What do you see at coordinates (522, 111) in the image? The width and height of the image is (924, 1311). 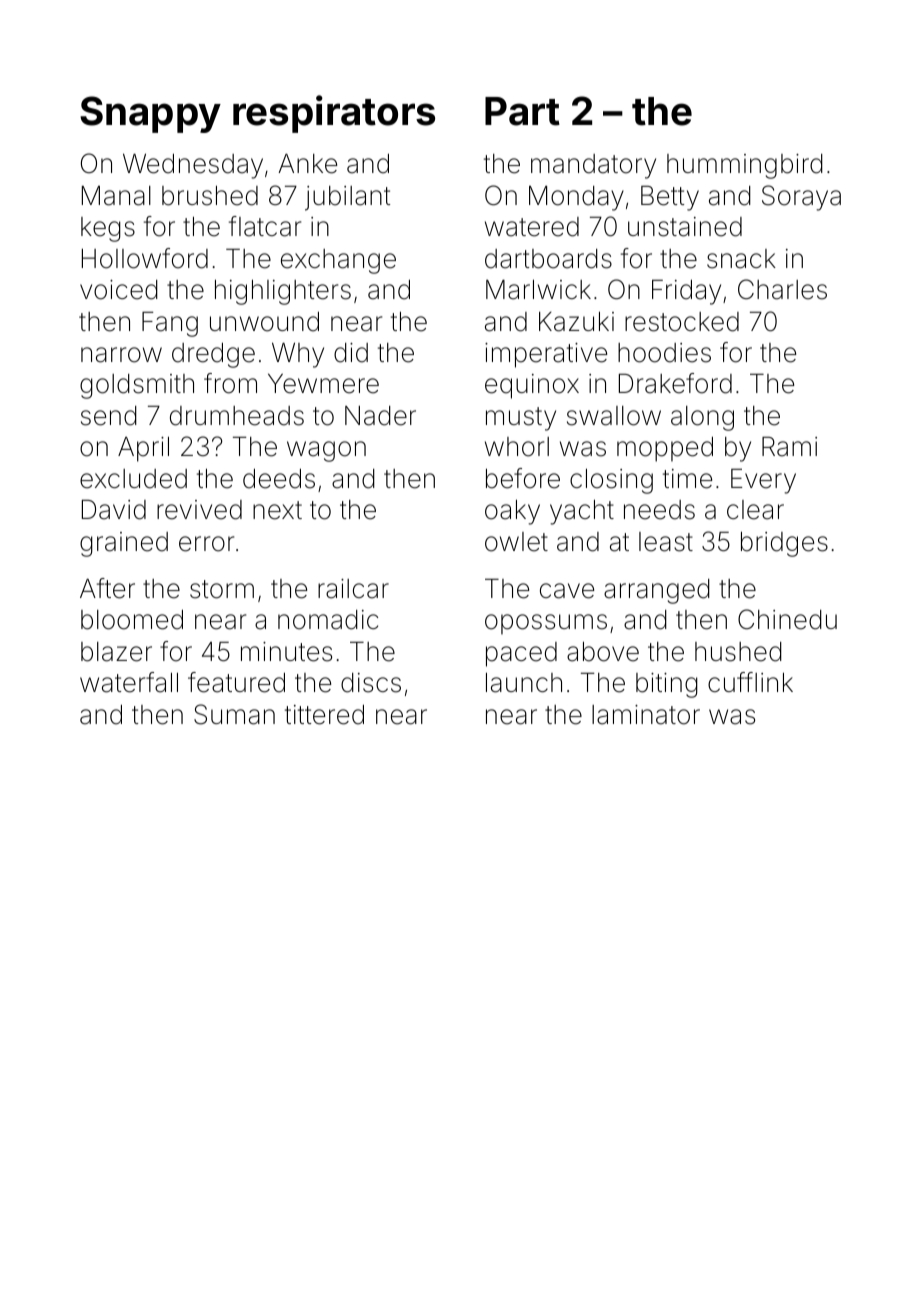 I see `Part` at bounding box center [522, 111].
